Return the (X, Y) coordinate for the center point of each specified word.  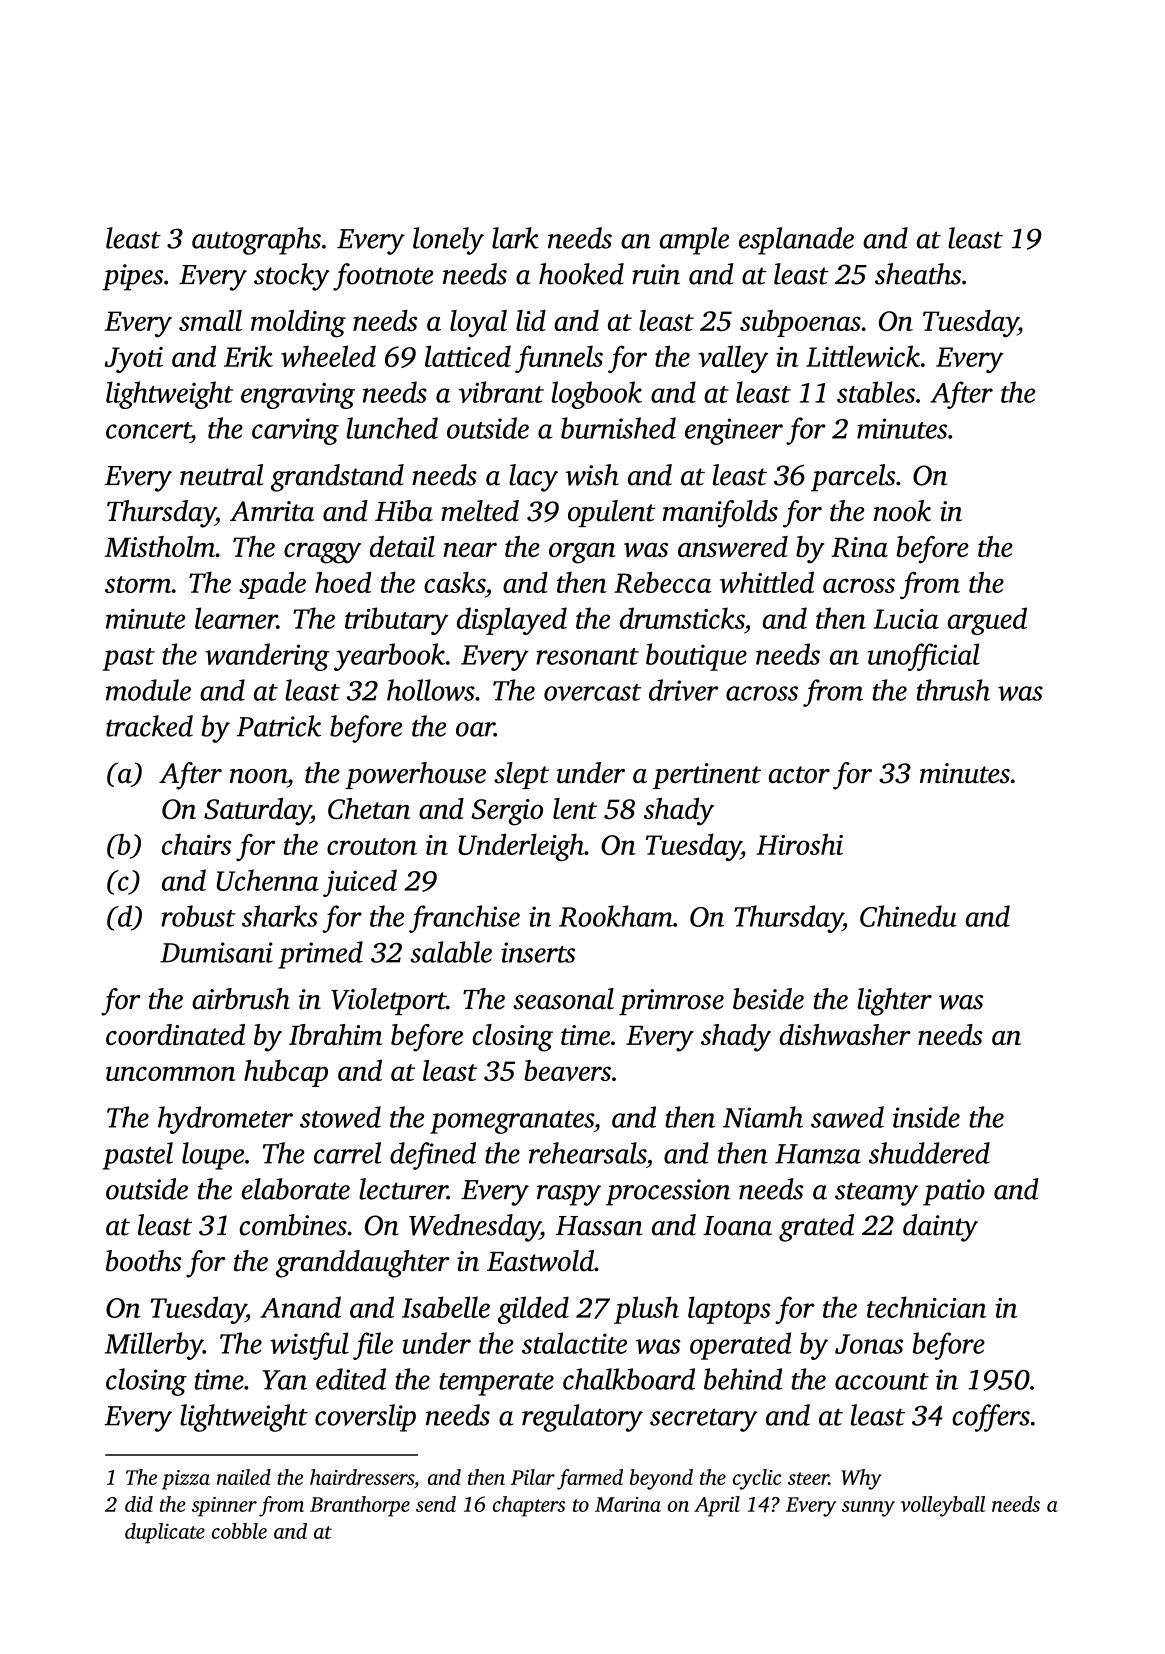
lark (515, 238)
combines (293, 1225)
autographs (256, 241)
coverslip (365, 1418)
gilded (533, 1310)
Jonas (869, 1344)
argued (987, 621)
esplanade (796, 241)
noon (258, 776)
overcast (592, 692)
